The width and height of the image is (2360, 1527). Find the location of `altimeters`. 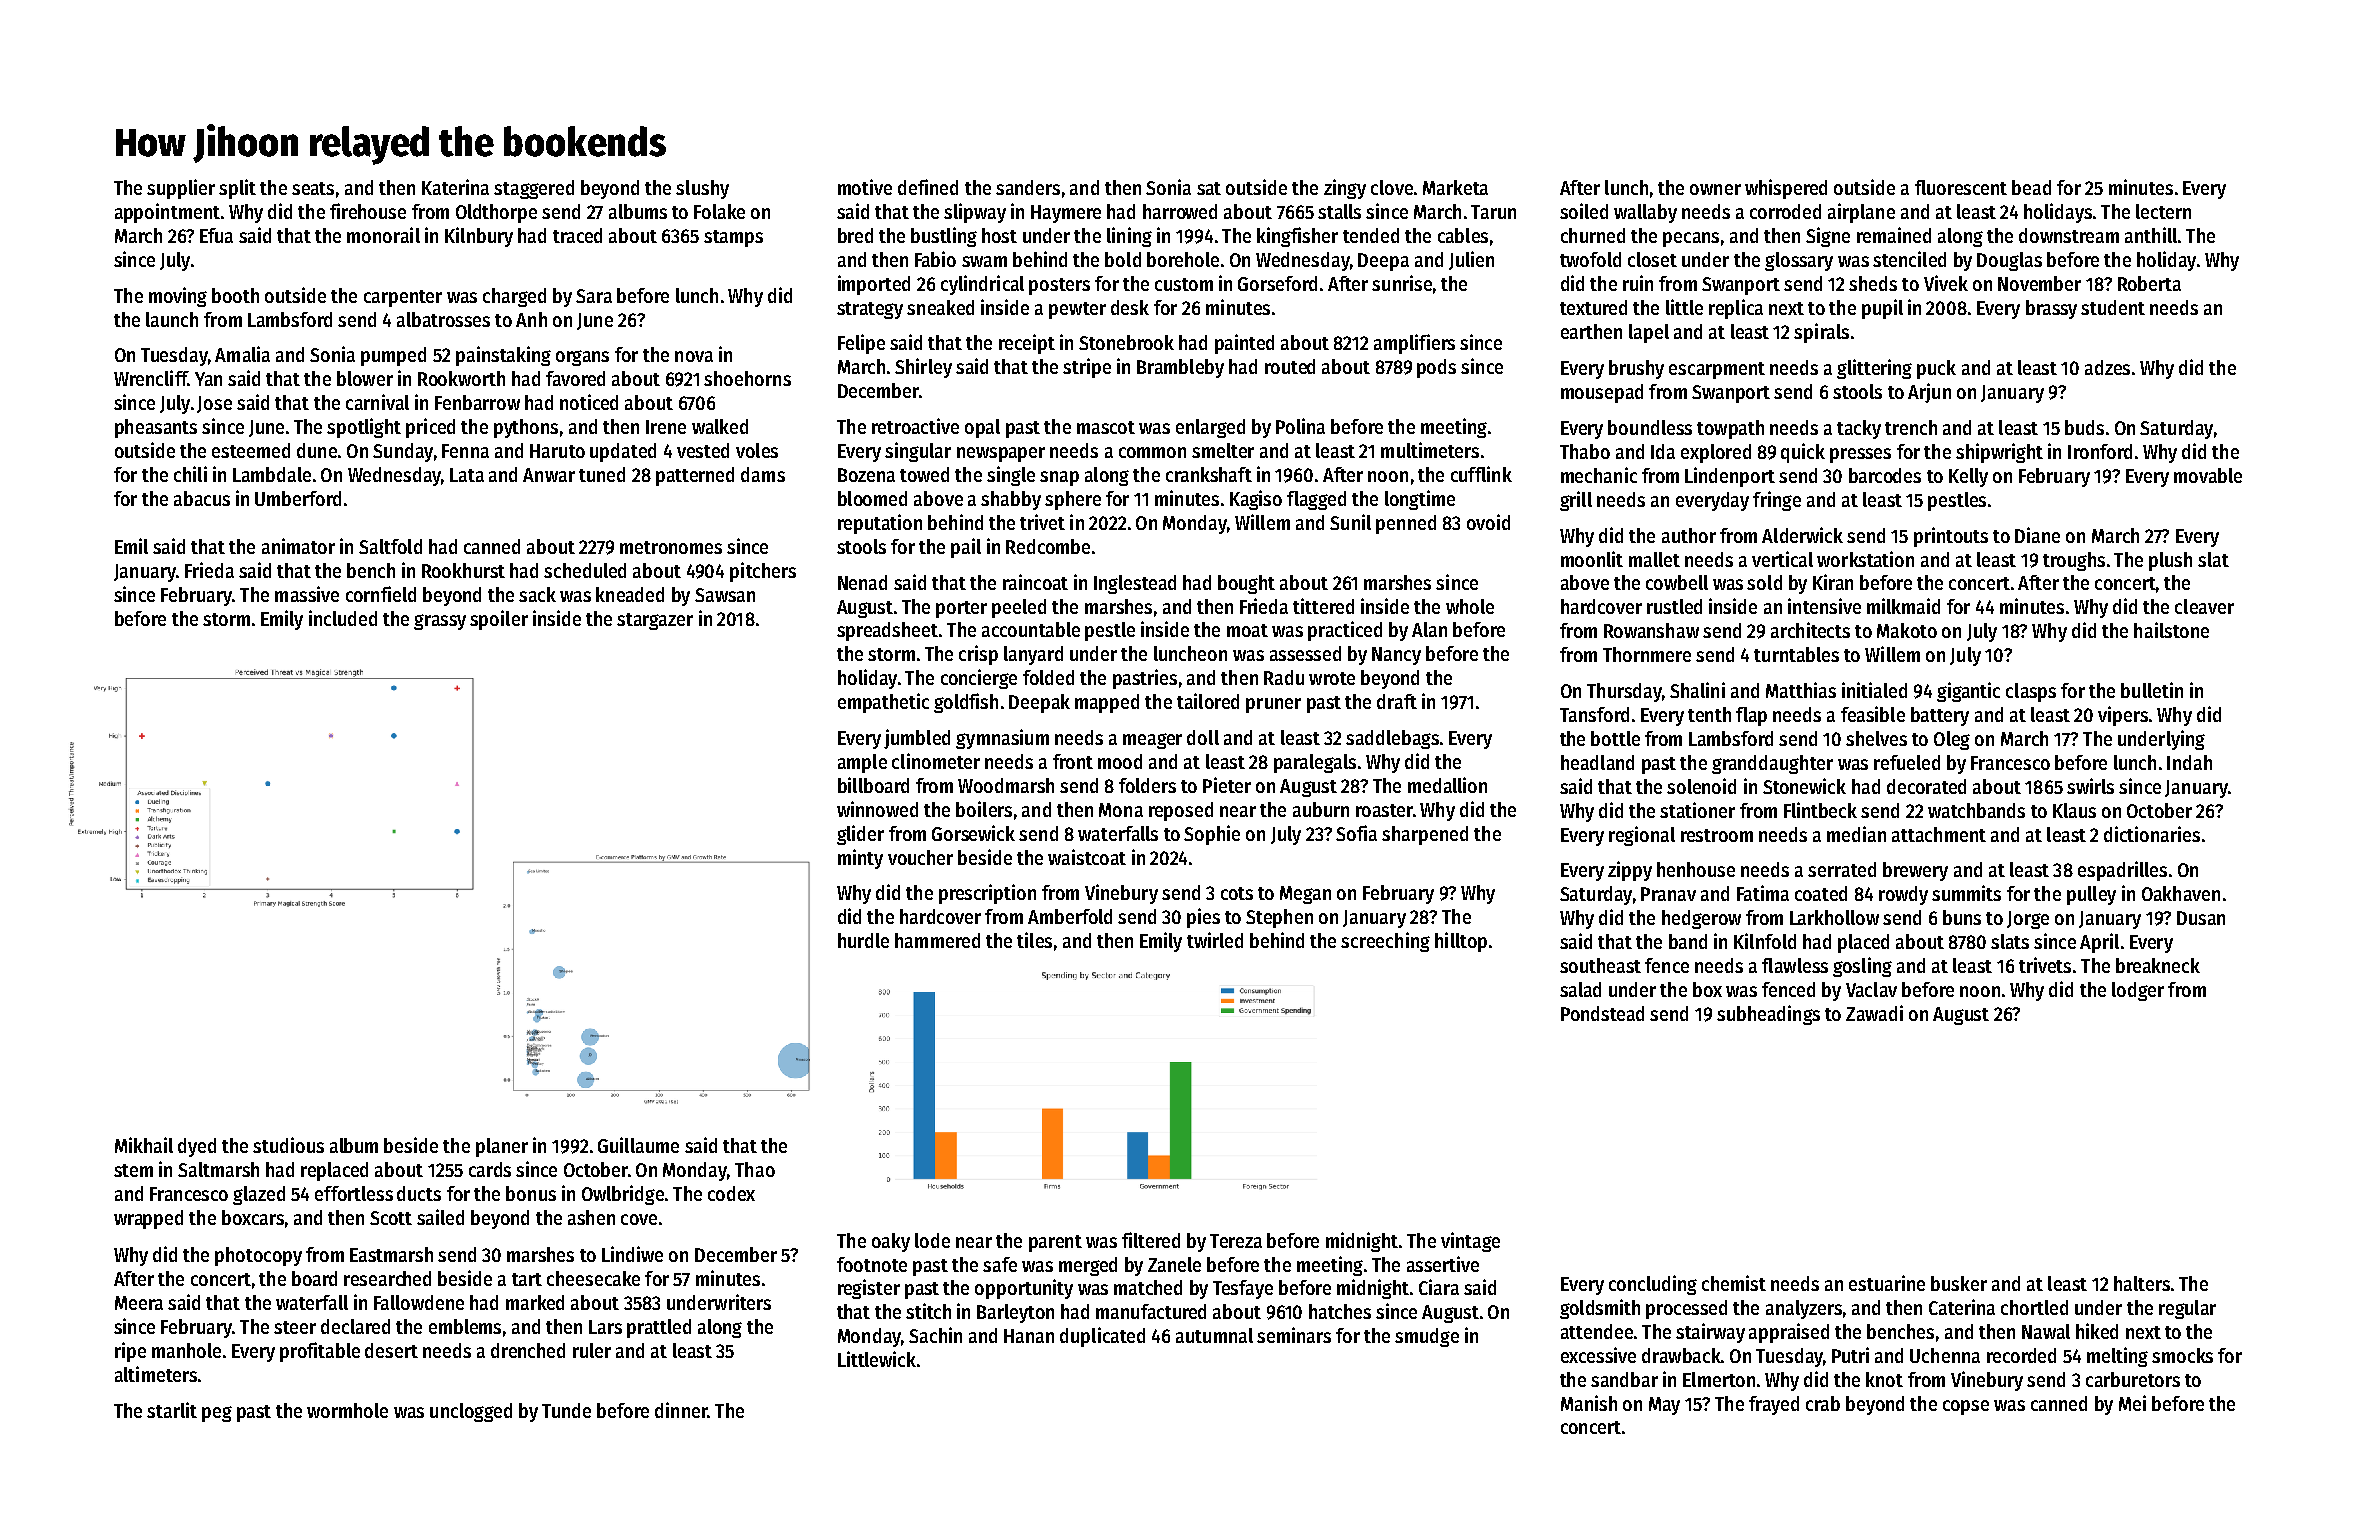

altimeters is located at coordinates (156, 1374).
